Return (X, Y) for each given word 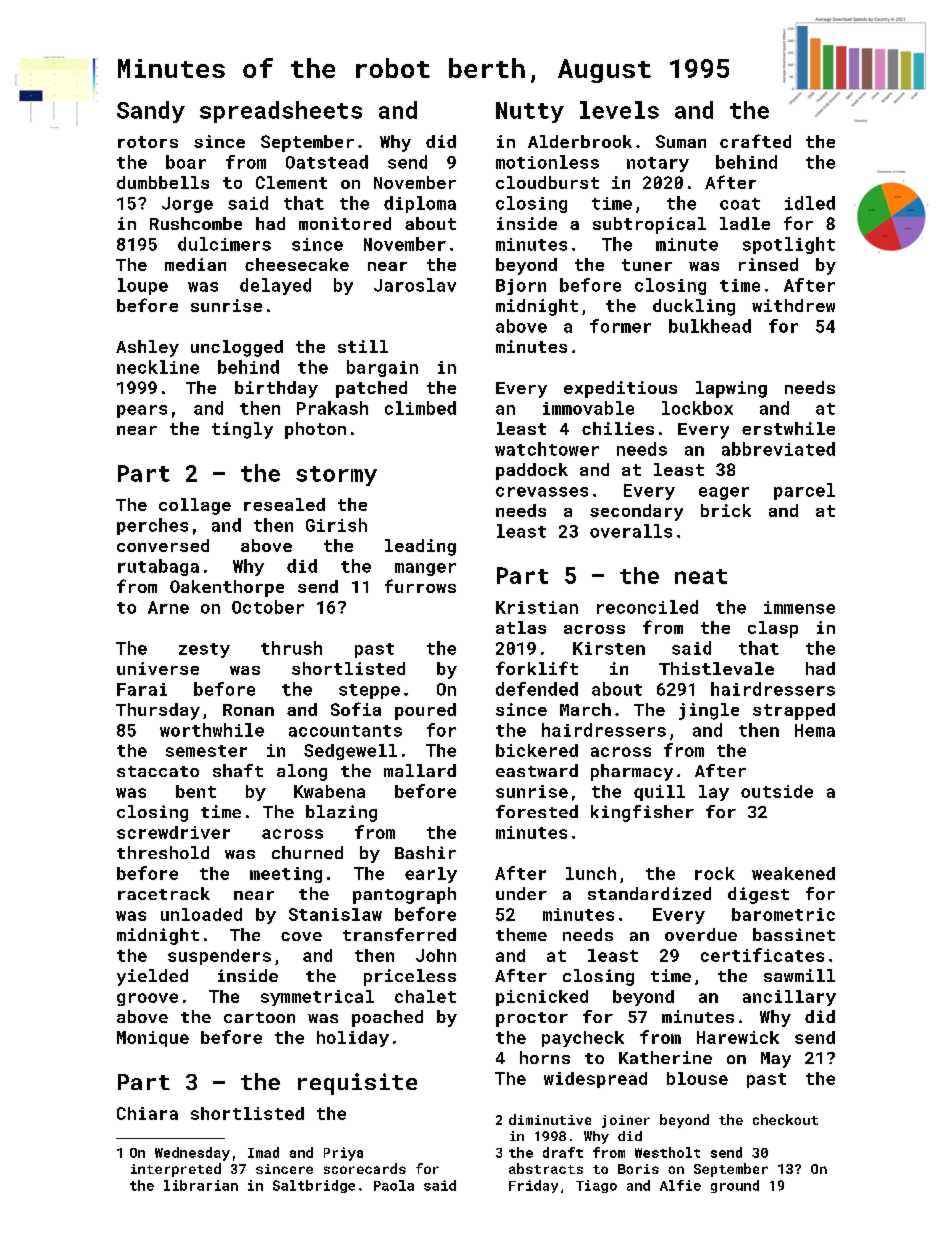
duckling (694, 307)
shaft (238, 770)
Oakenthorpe (227, 588)
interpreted (176, 1170)
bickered (537, 750)
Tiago (596, 1186)
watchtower (547, 449)
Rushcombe (196, 223)
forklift (537, 668)
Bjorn (521, 287)
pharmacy (632, 772)
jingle (709, 711)
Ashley (147, 348)
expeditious (620, 389)
